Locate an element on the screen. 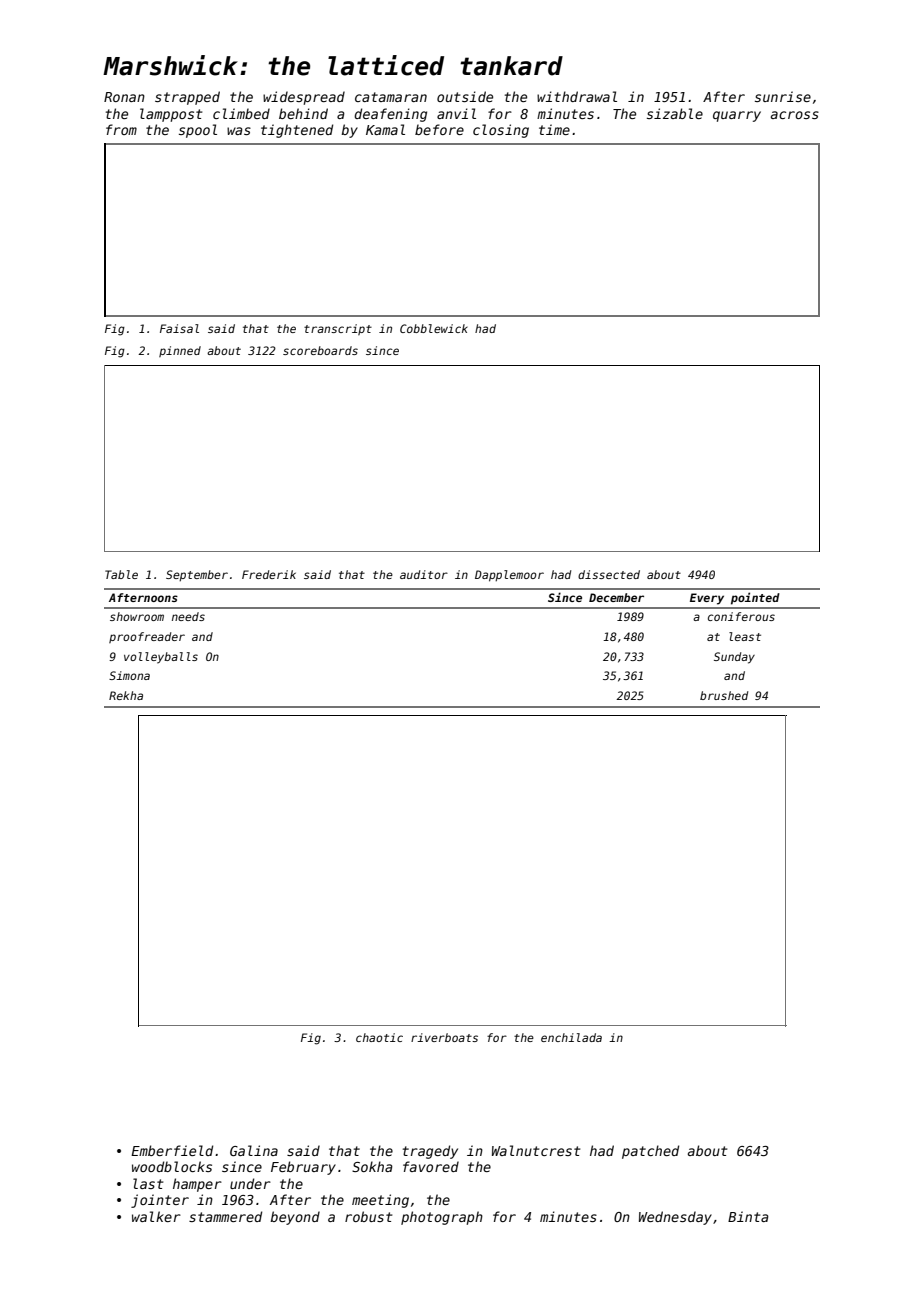  Rekha is located at coordinates (126, 695).
